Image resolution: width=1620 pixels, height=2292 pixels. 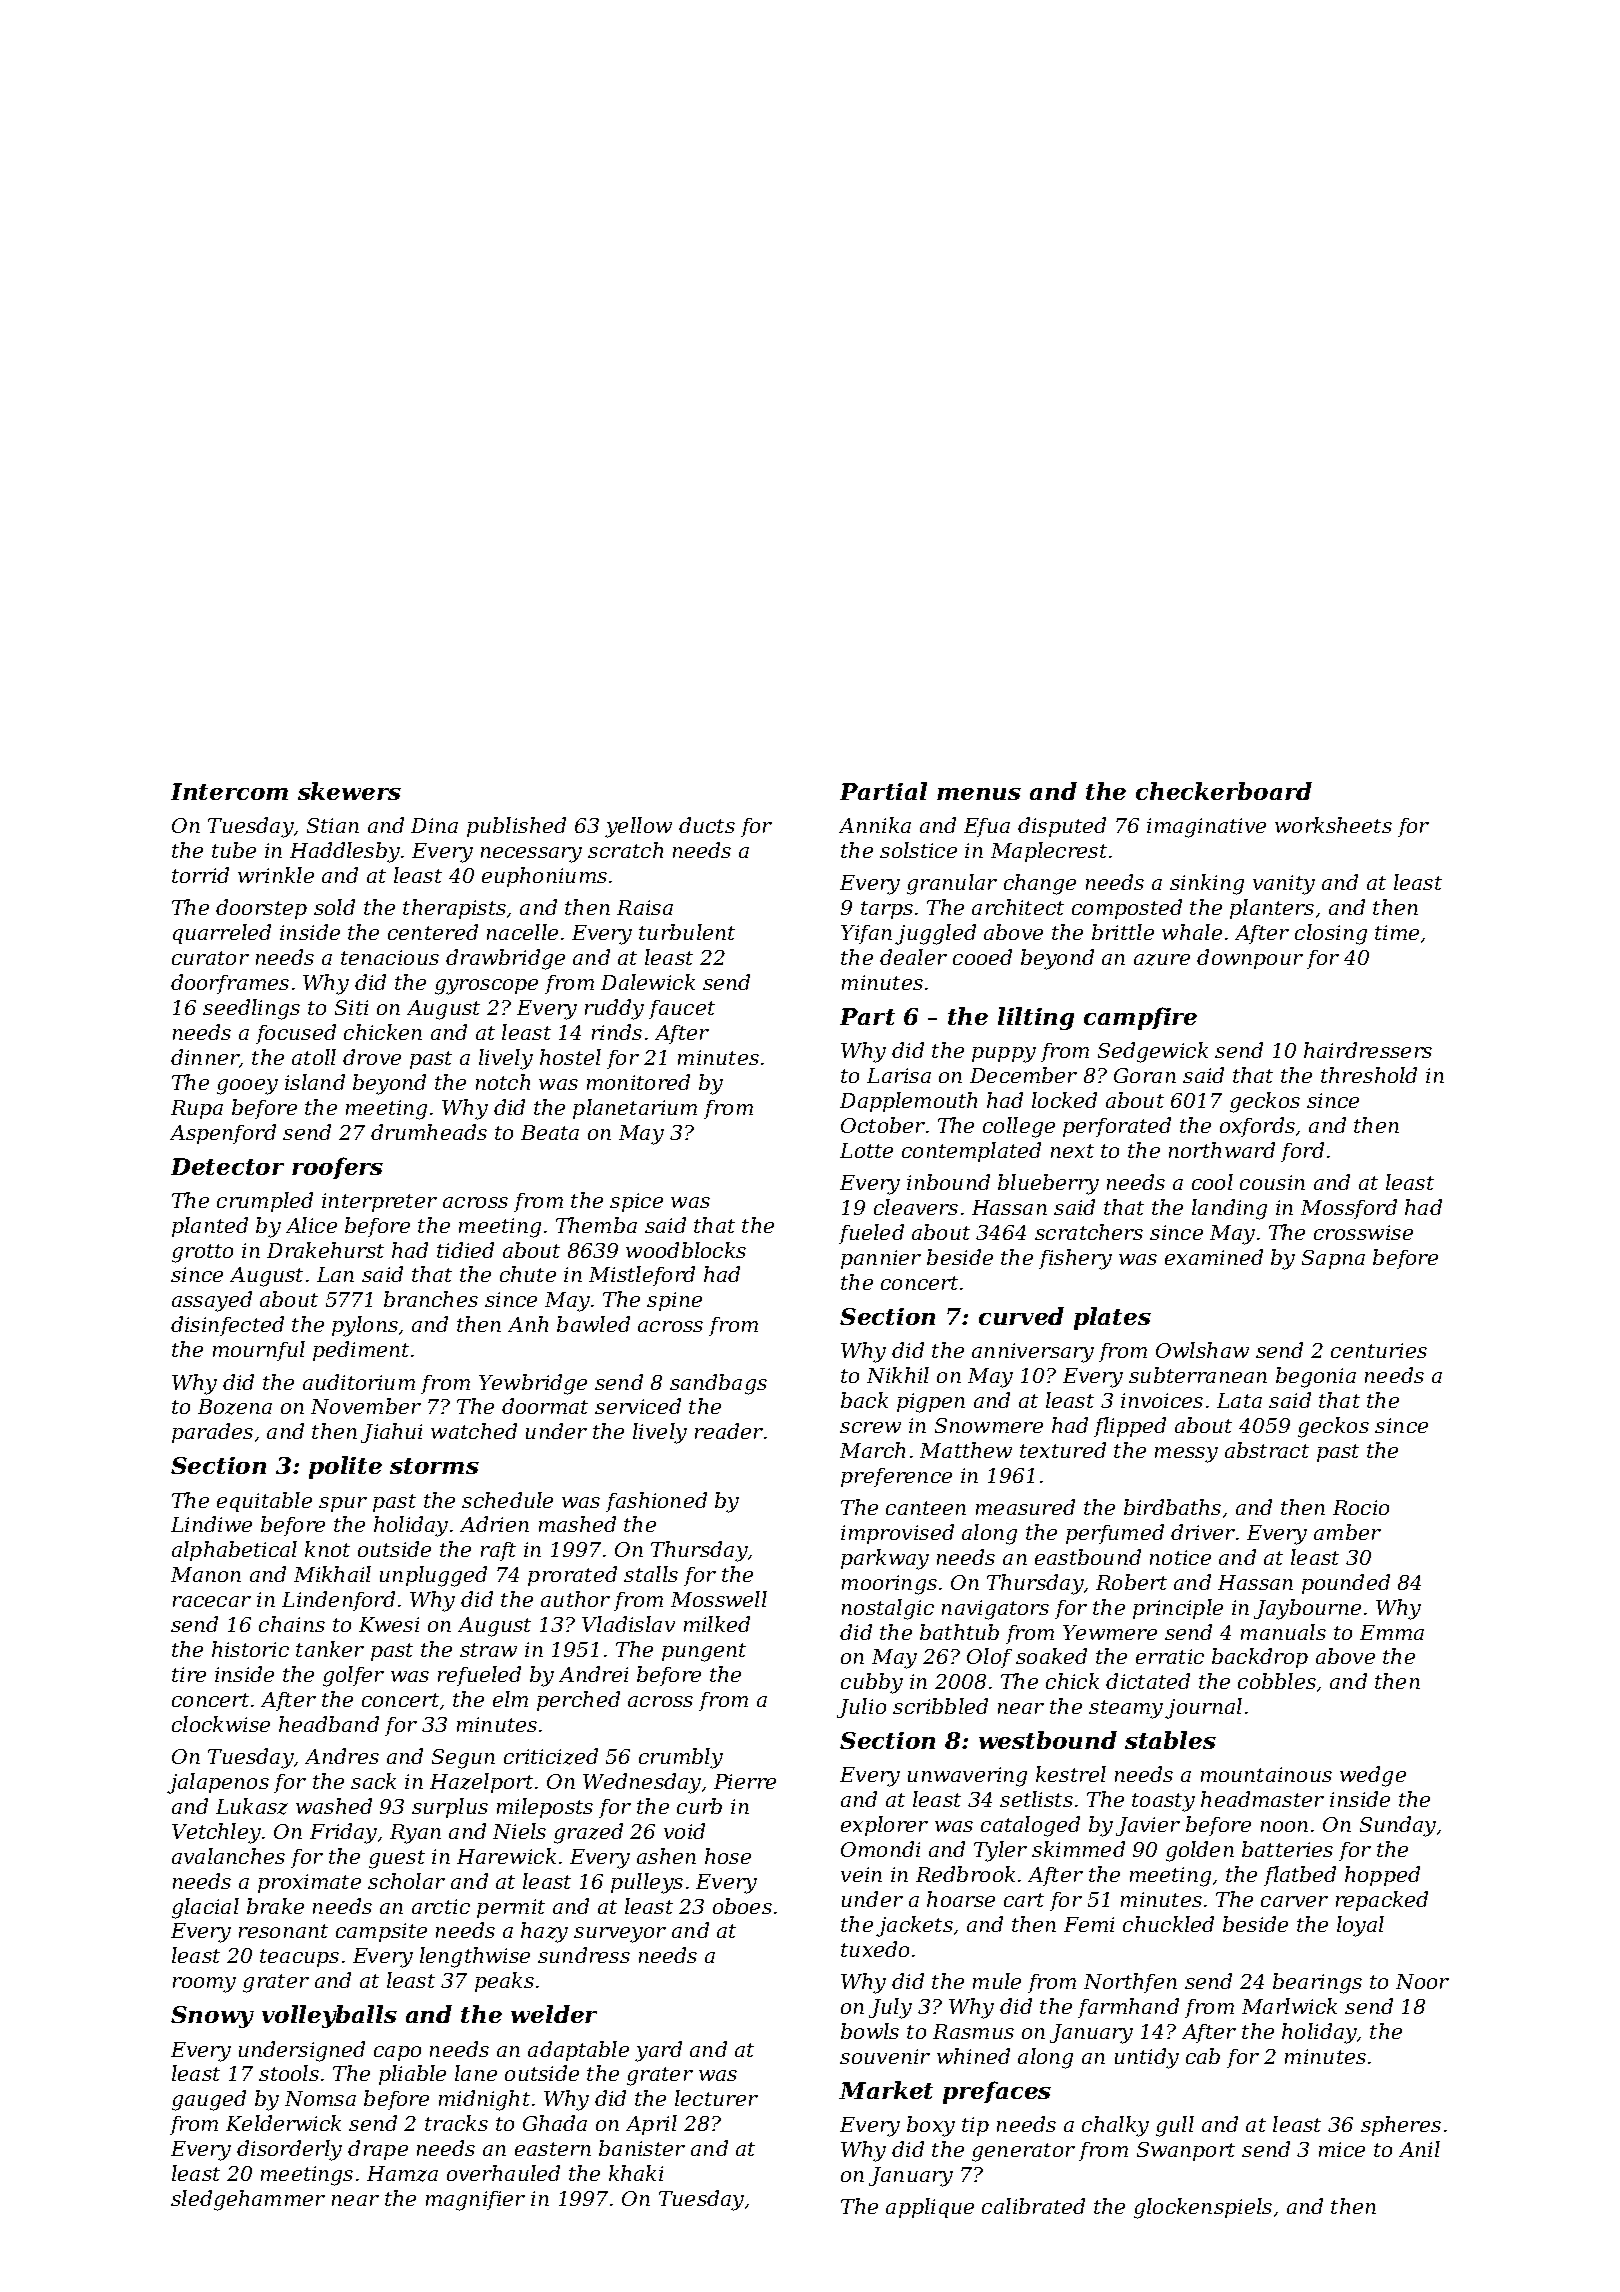 What do you see at coordinates (707, 825) in the page?
I see `ducts` at bounding box center [707, 825].
